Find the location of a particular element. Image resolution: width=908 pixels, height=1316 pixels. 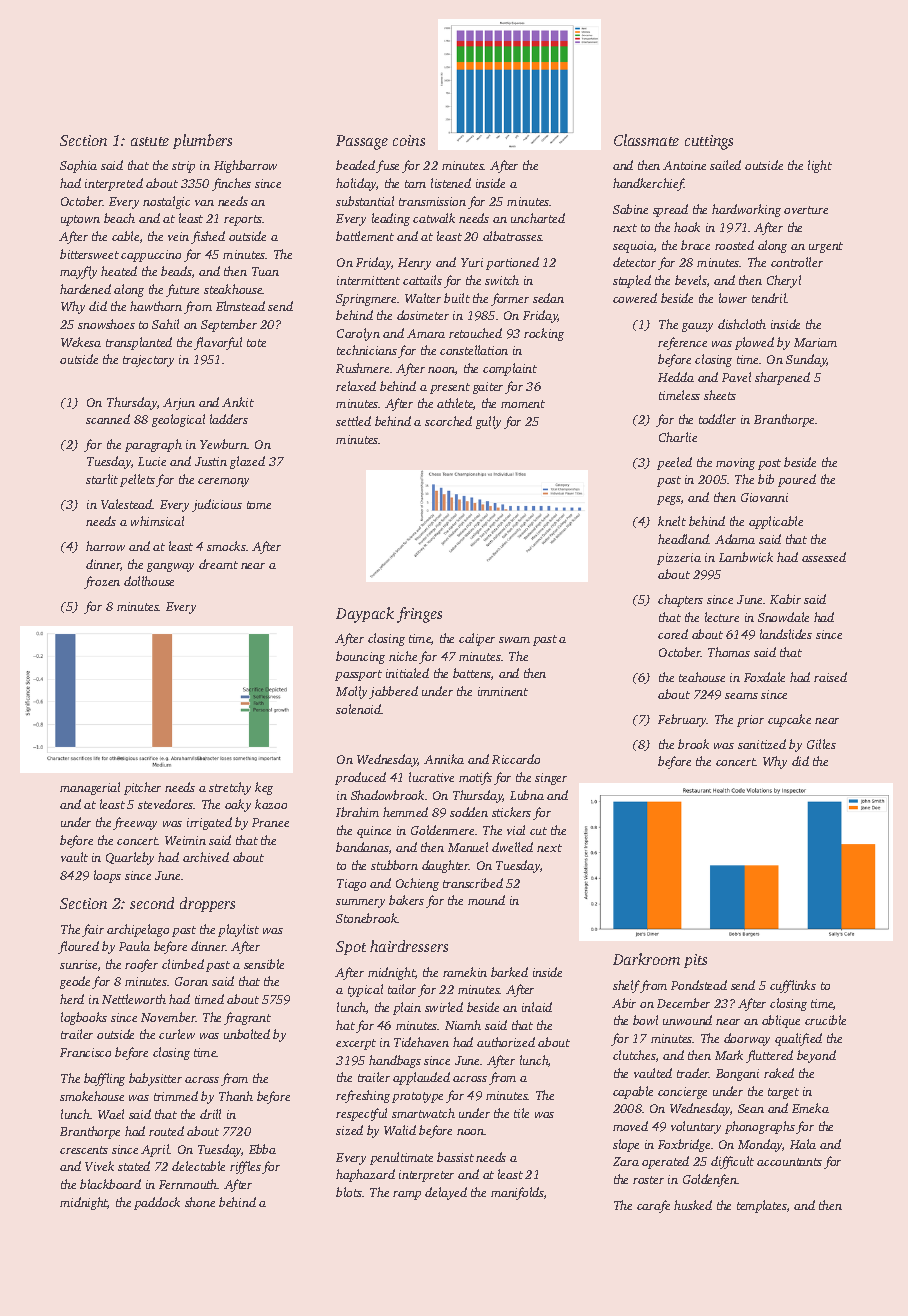

interpreter is located at coordinates (426, 1176).
